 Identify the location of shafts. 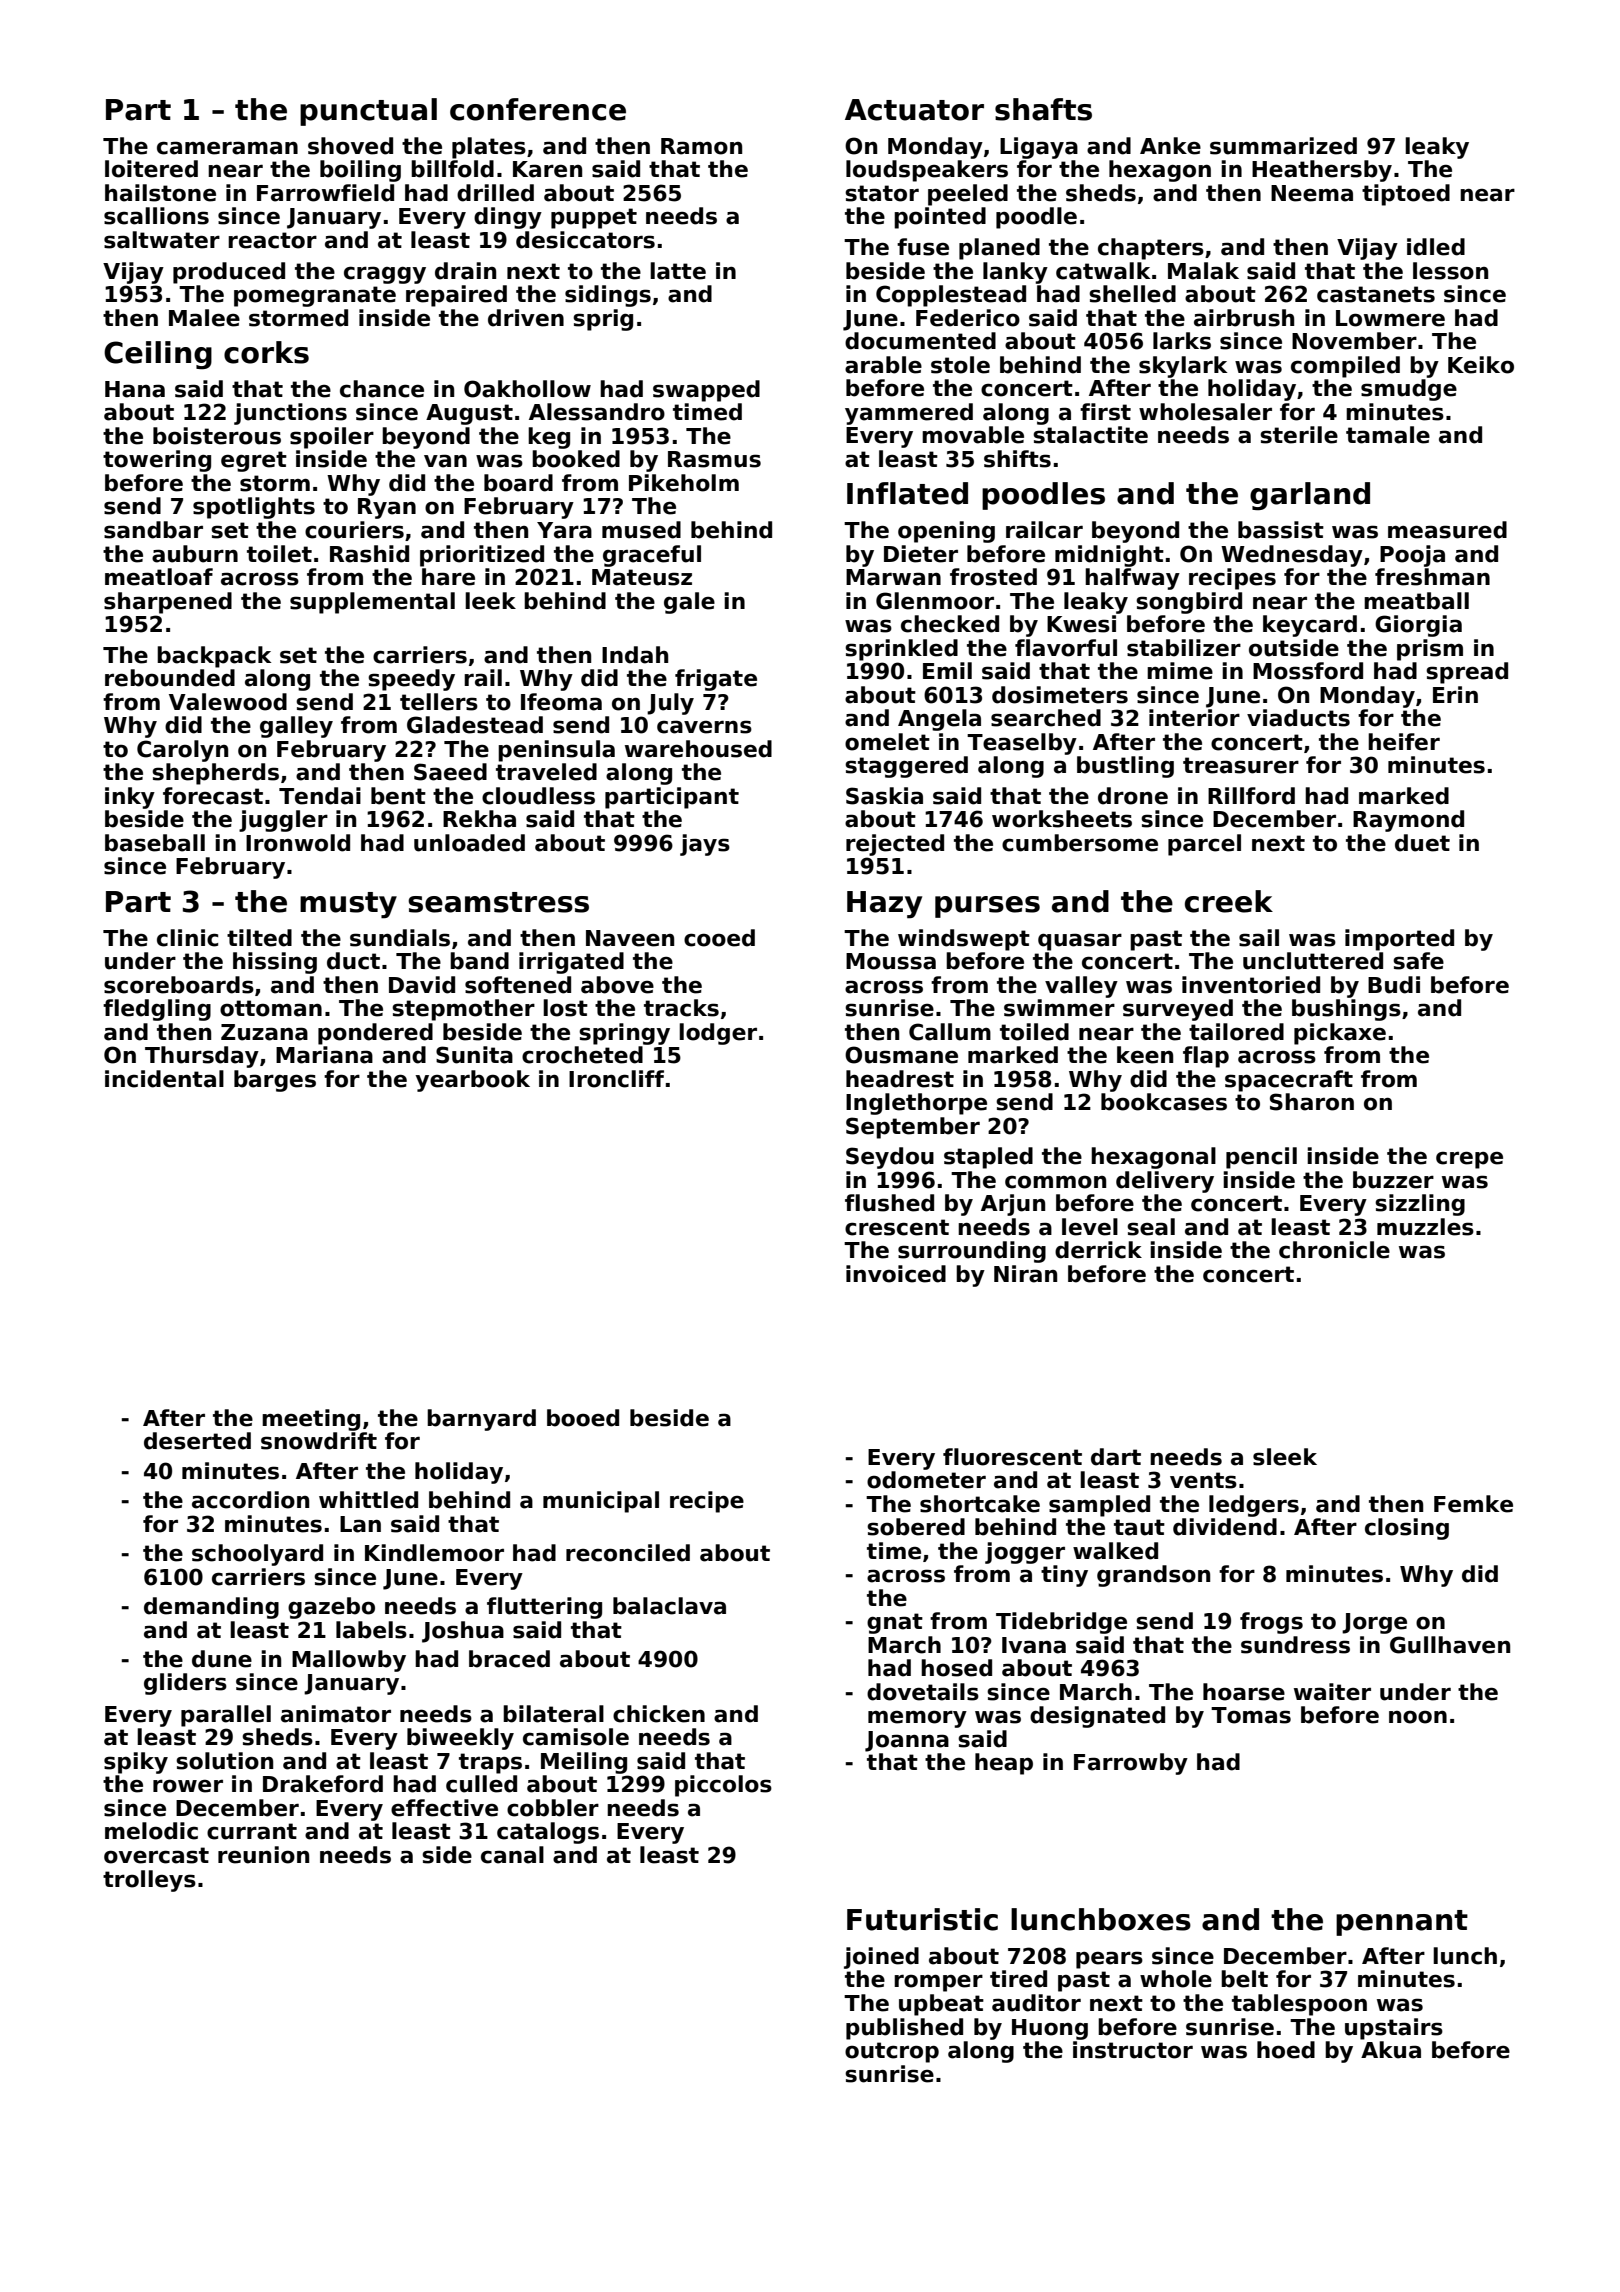
(1043, 109).
